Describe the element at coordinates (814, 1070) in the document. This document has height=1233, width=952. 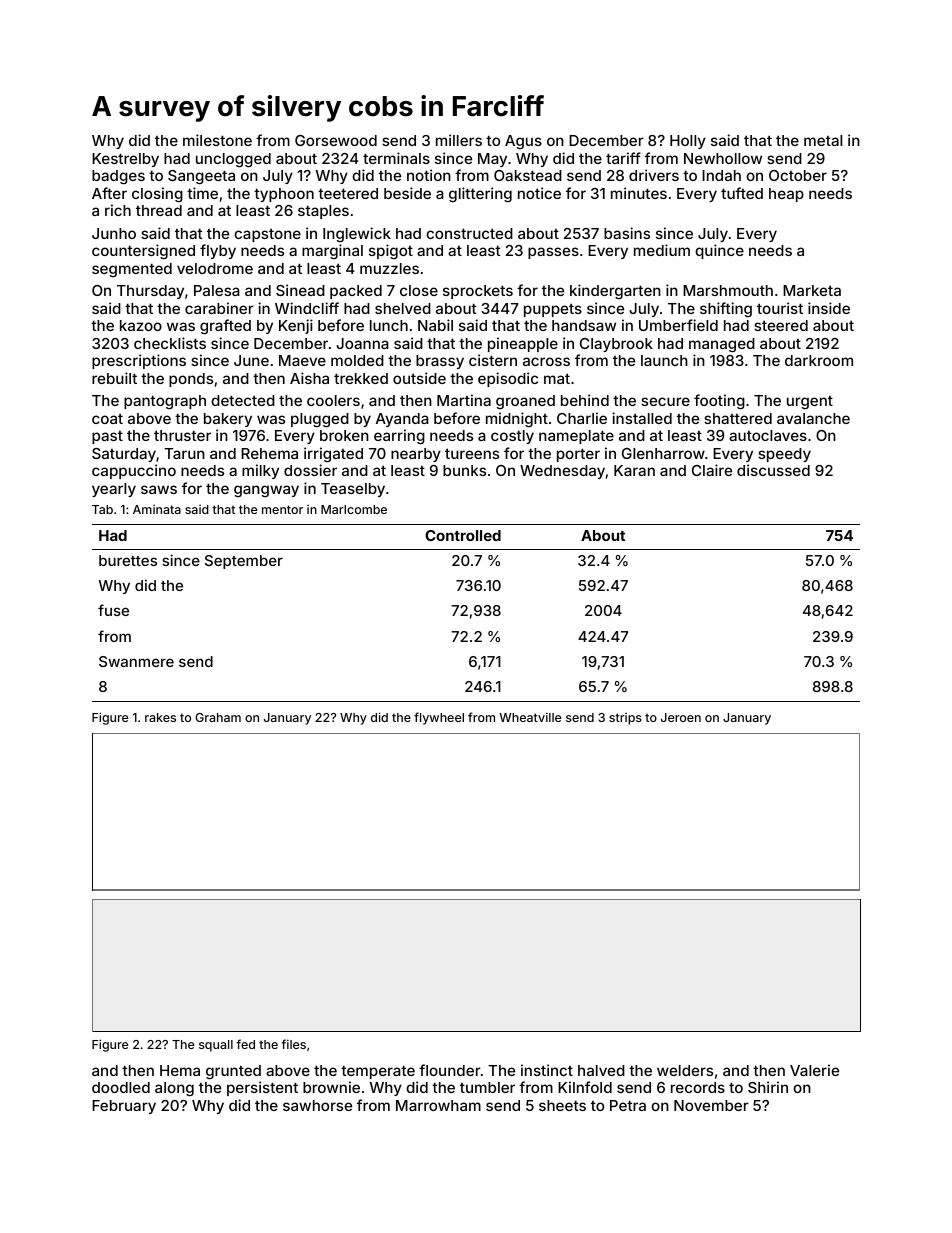
I see `Valerie` at that location.
